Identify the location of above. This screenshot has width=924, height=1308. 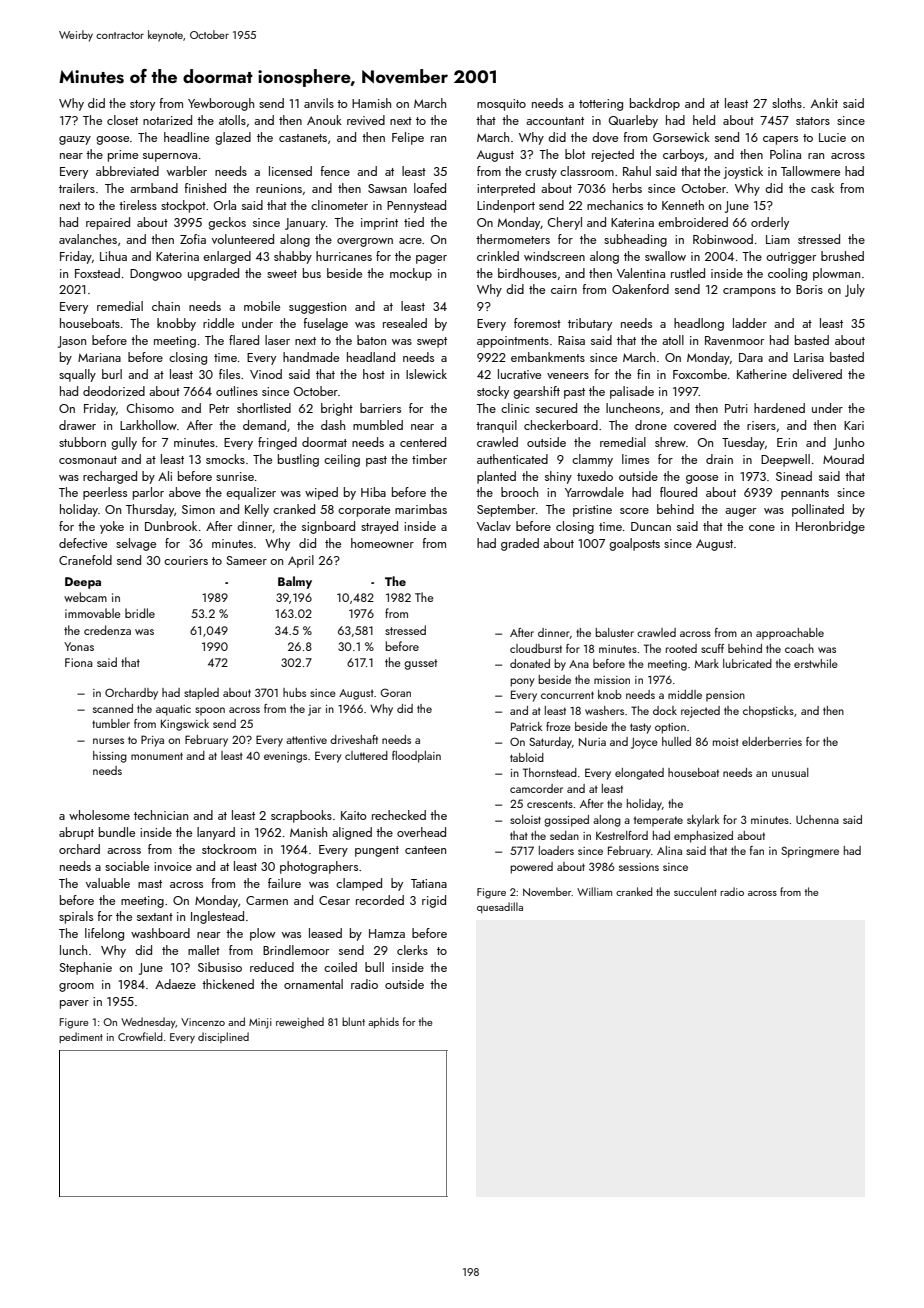
(185, 492).
